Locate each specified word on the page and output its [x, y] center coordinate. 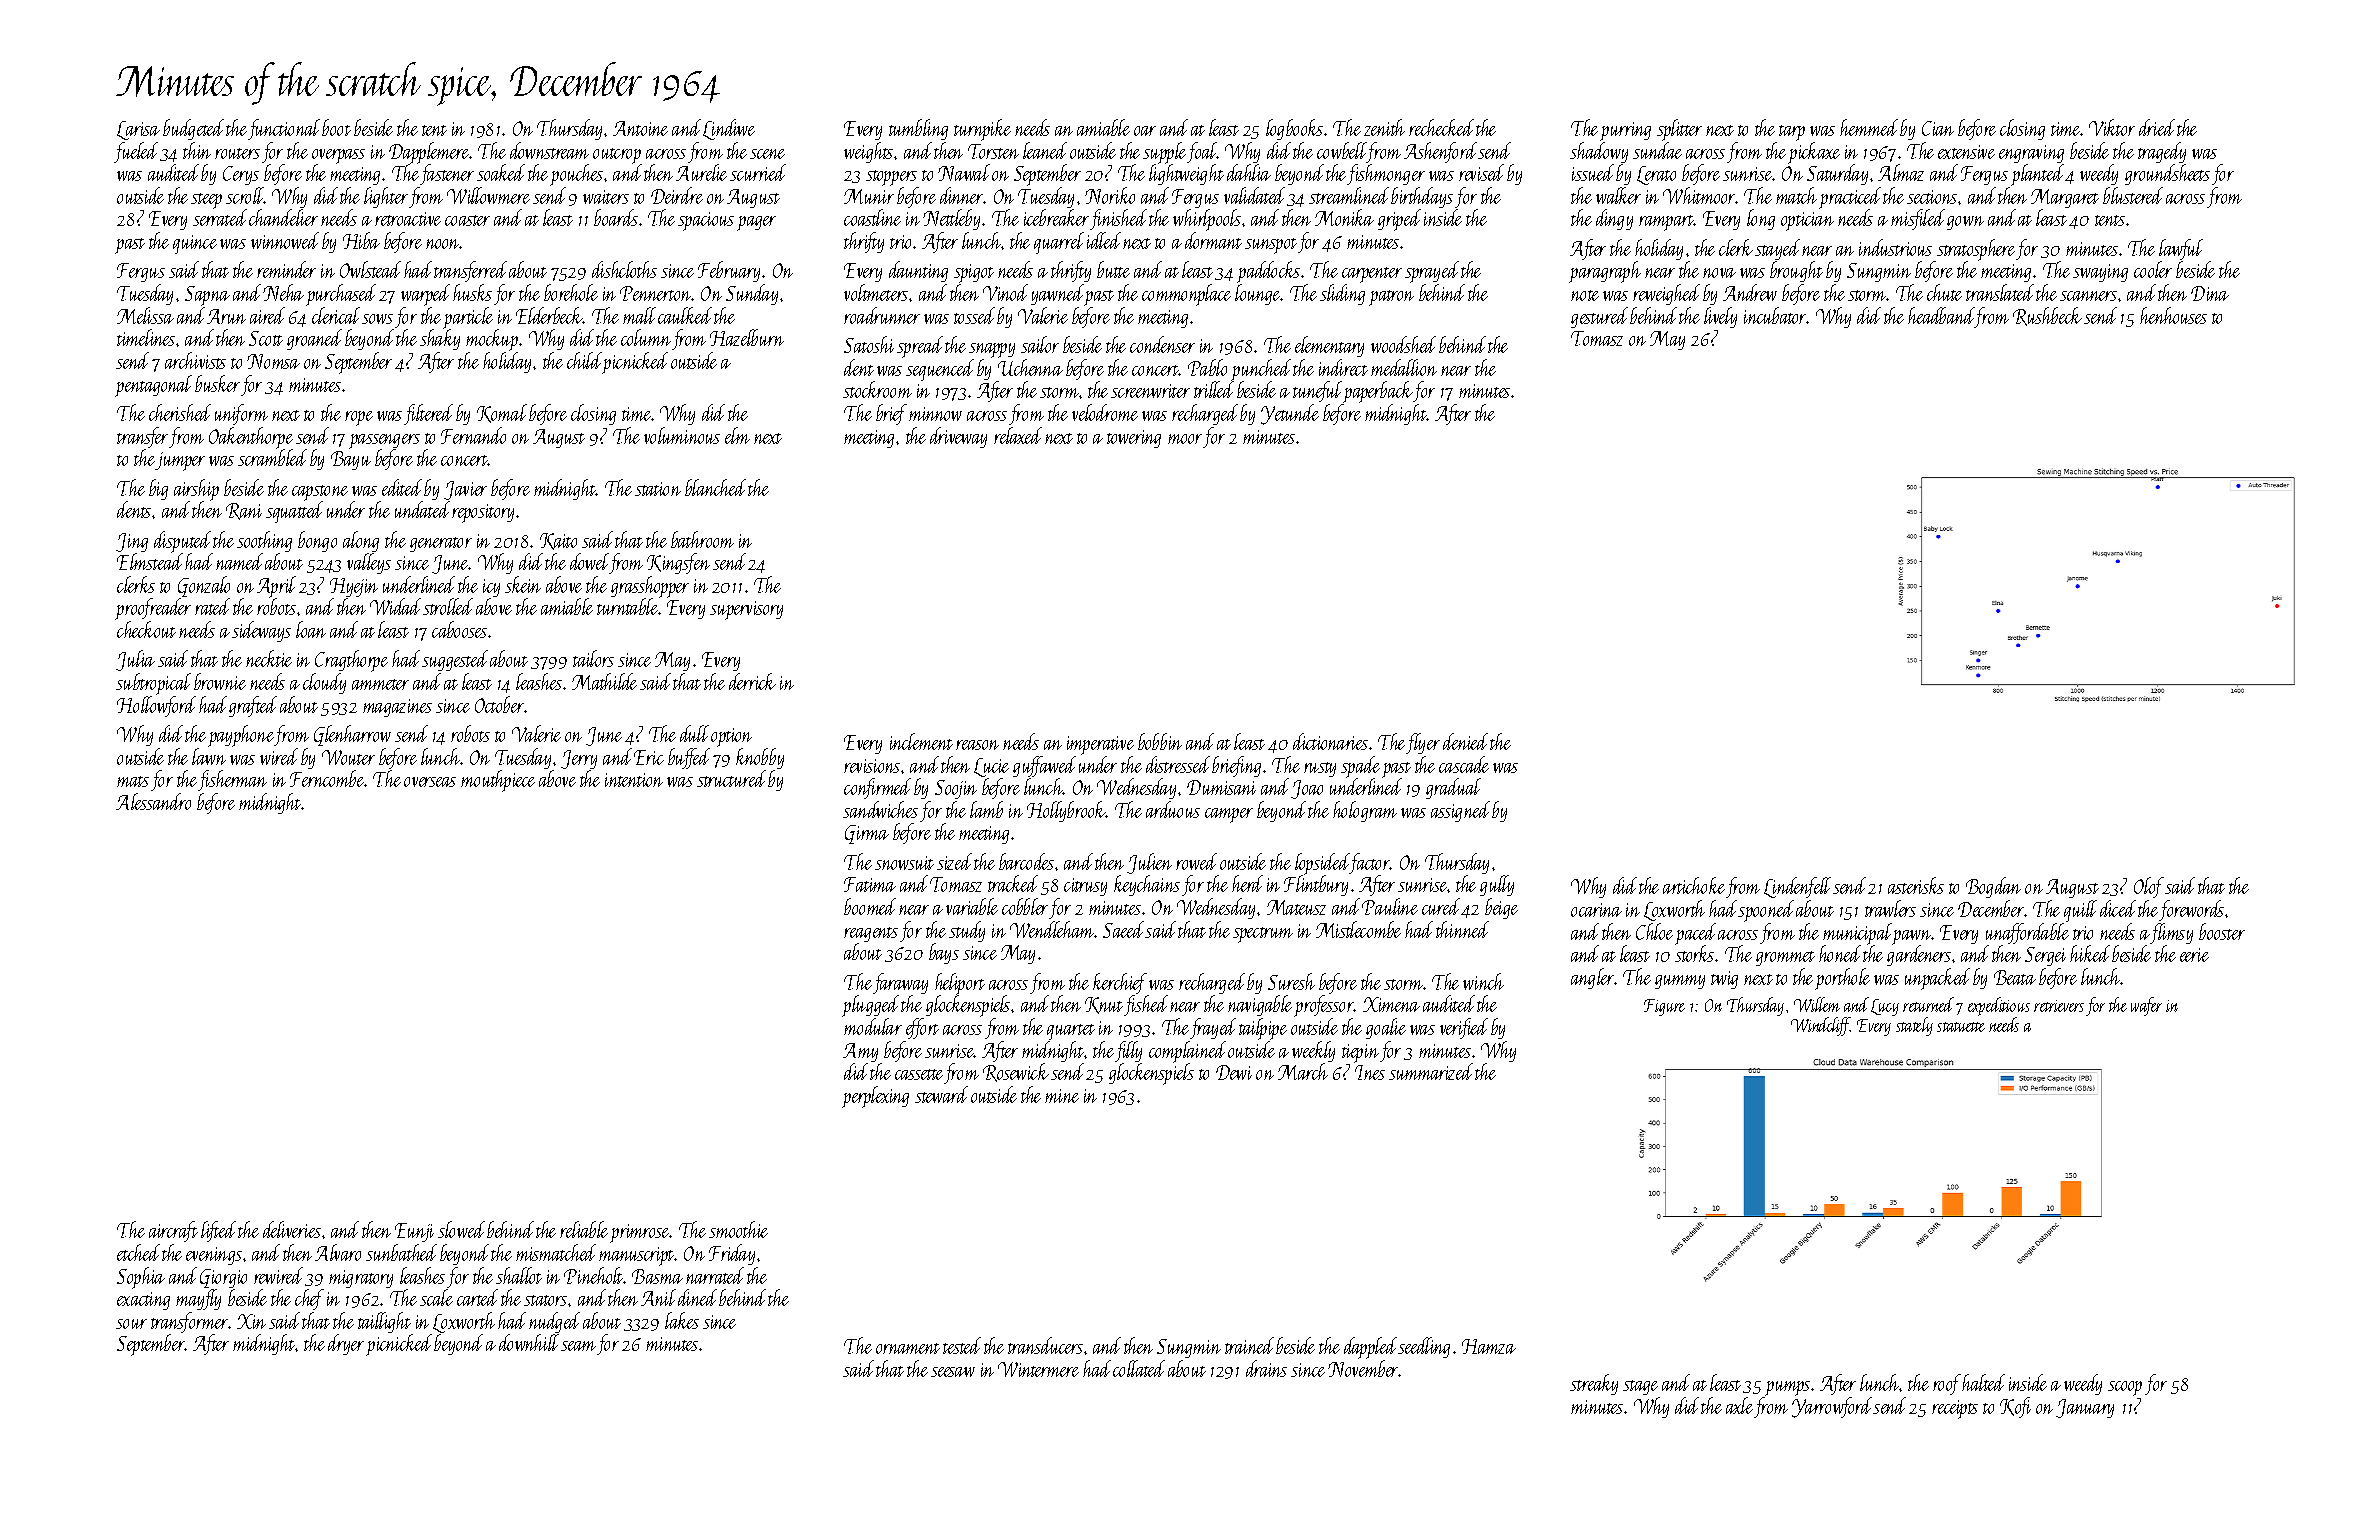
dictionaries [1330, 741]
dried [2157, 127]
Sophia [141, 1278]
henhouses [2173, 315]
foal [1202, 152]
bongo [317, 541]
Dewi [1234, 1072]
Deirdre [677, 195]
